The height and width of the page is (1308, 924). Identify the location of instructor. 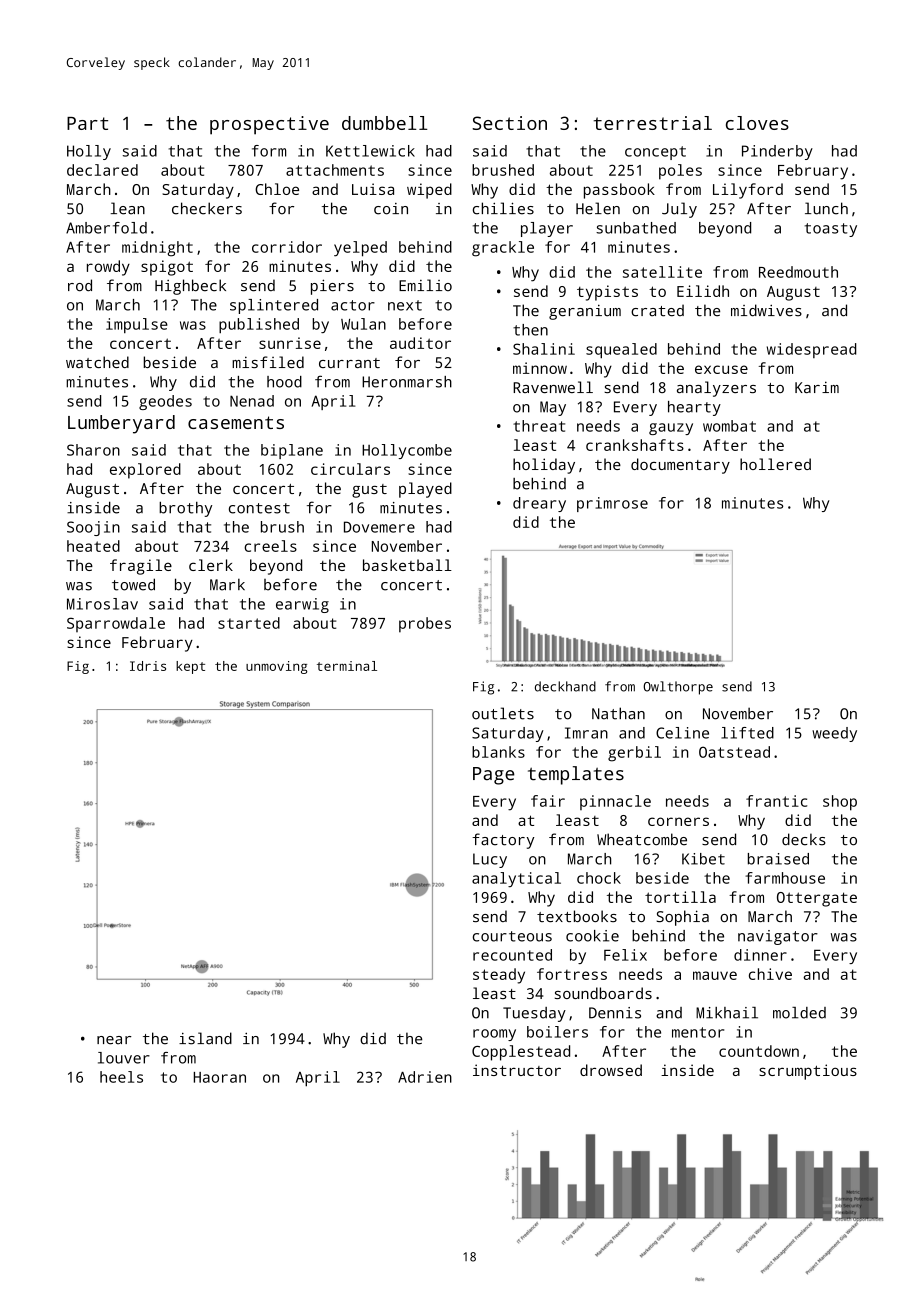
(517, 1070).
